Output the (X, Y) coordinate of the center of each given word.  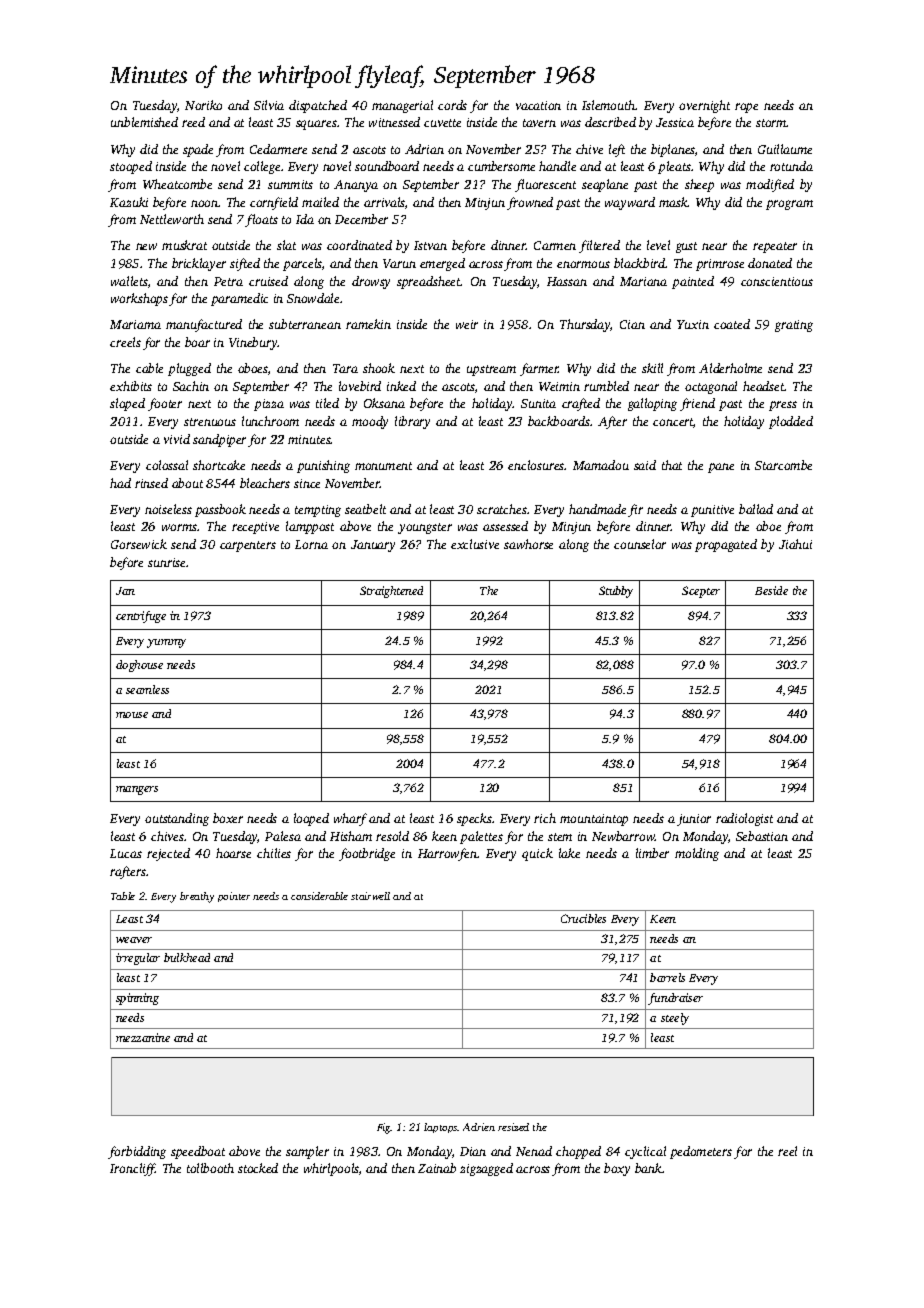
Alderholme (730, 368)
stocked (258, 1168)
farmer (539, 369)
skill (652, 368)
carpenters (248, 546)
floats (261, 220)
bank (648, 1168)
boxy (617, 1169)
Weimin (559, 386)
